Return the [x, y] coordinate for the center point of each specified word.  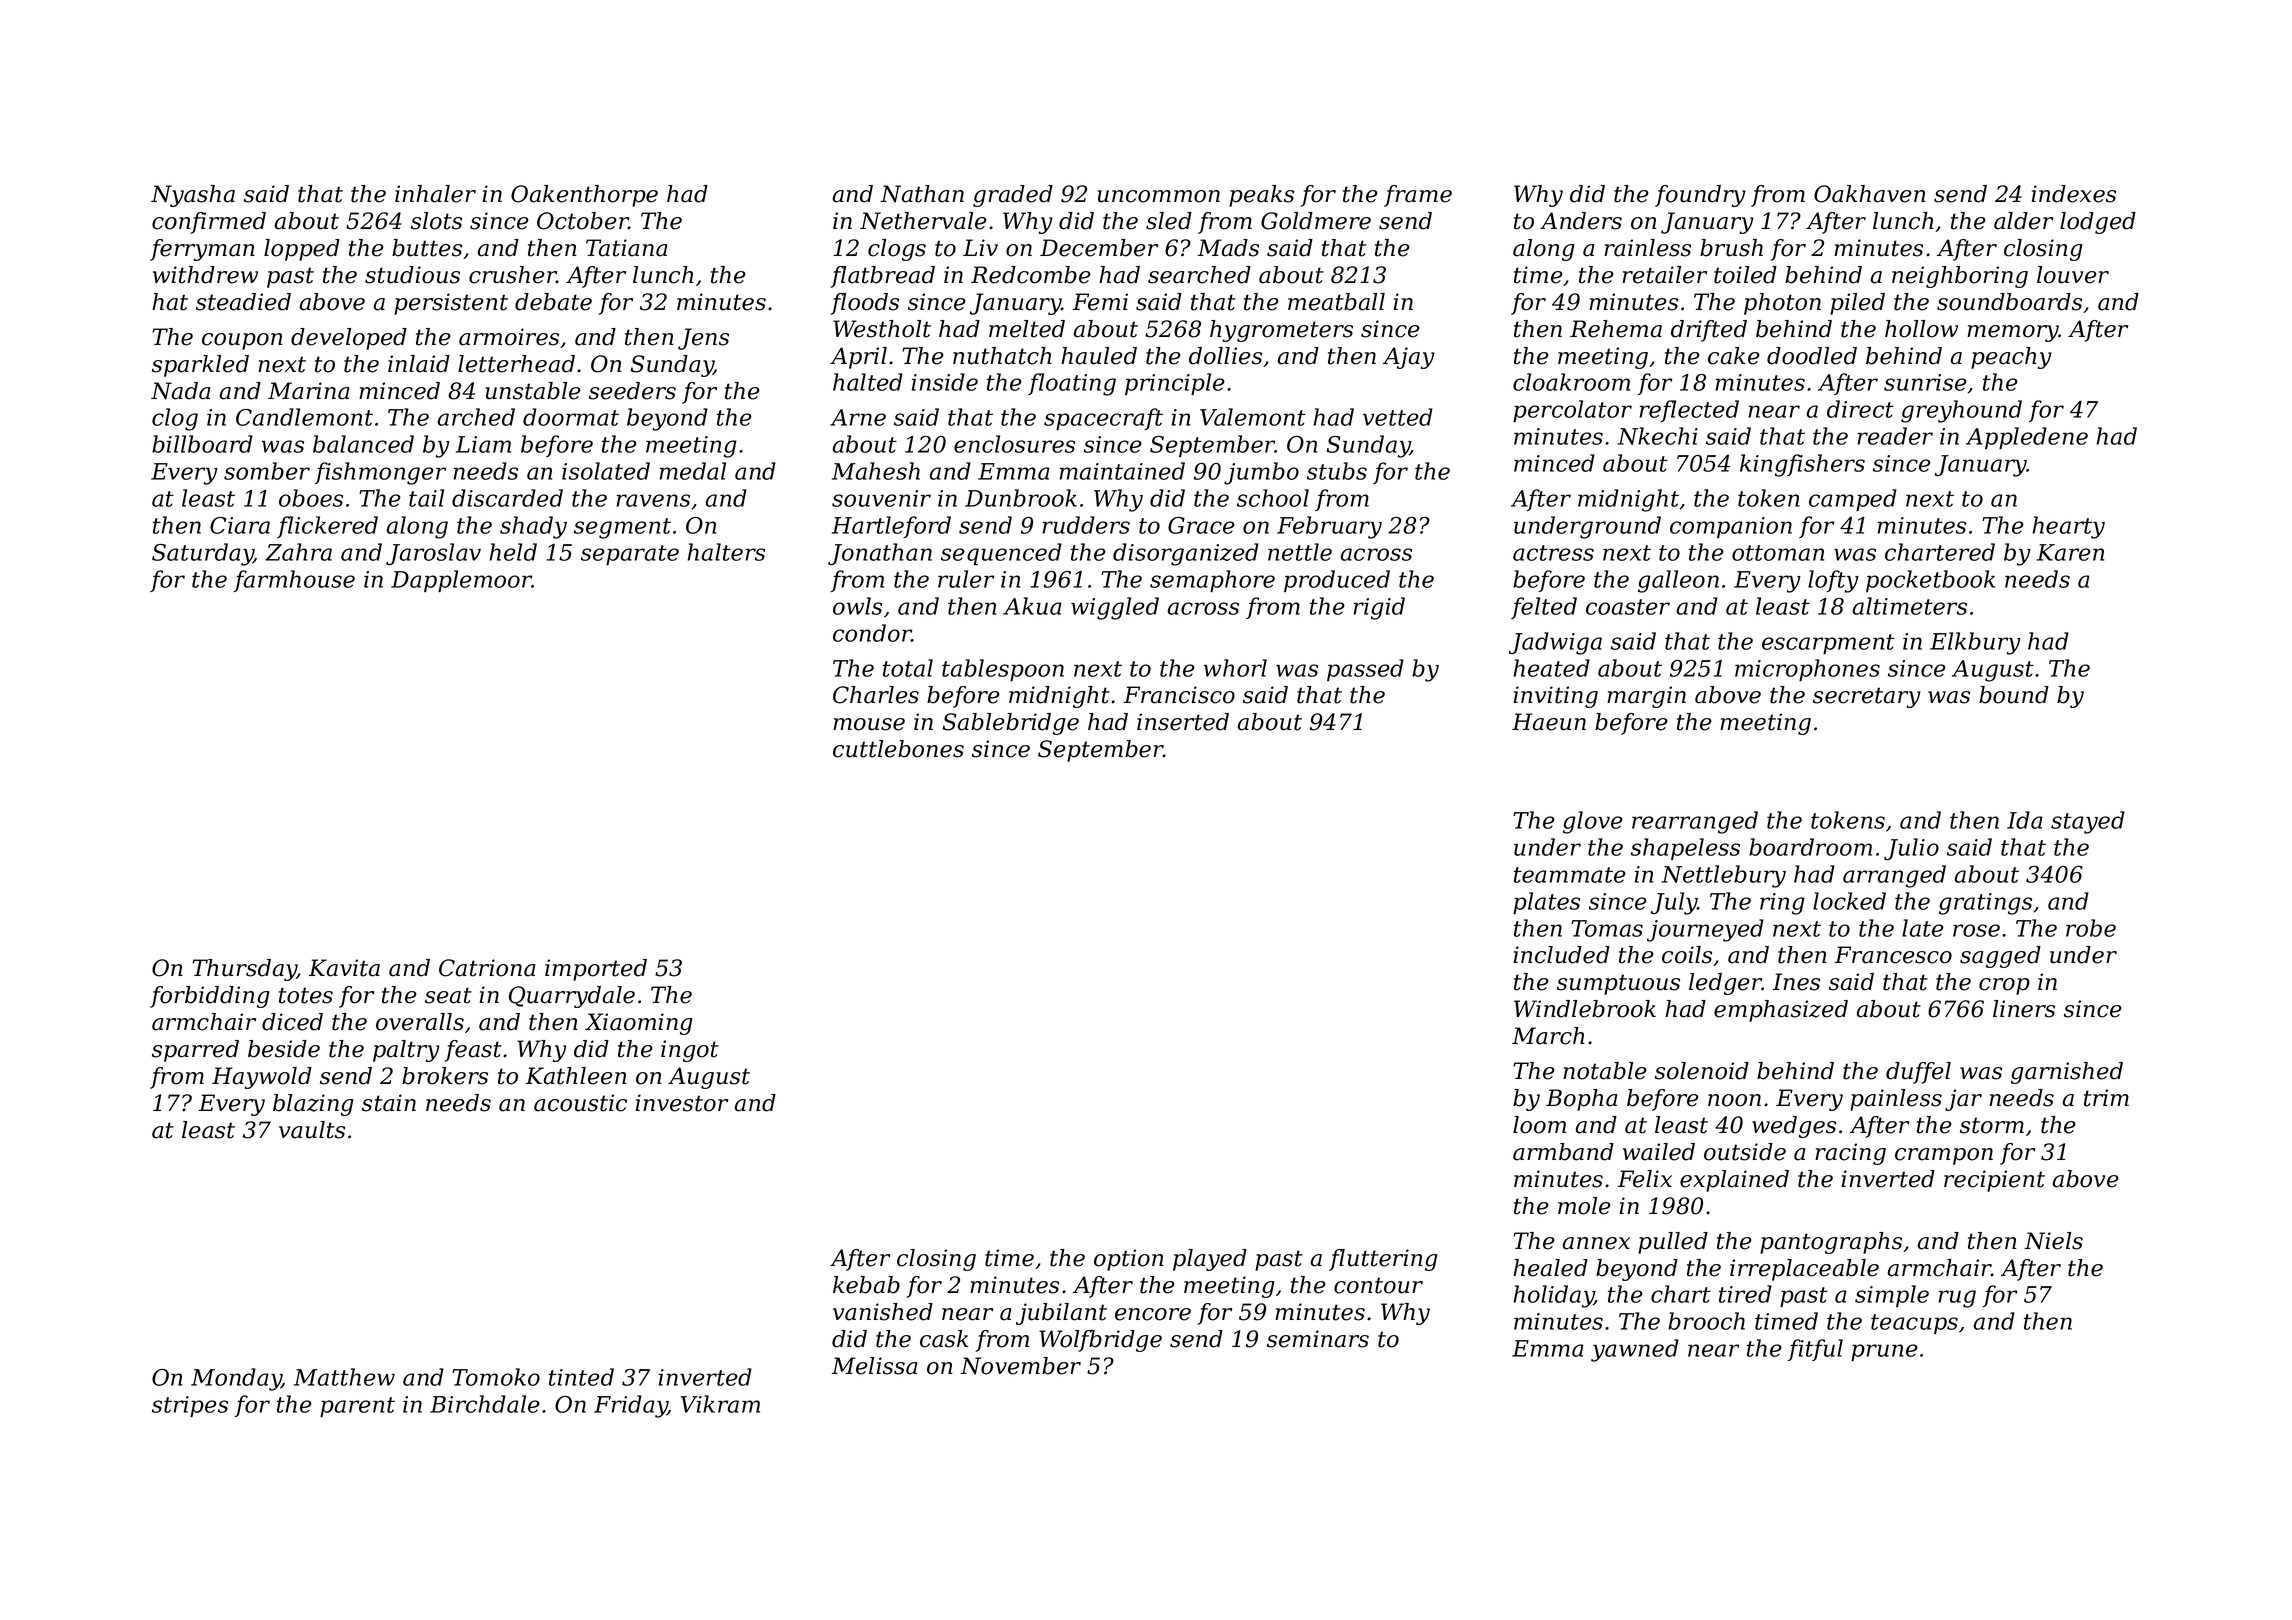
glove [1593, 822]
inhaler [435, 194]
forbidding [210, 997]
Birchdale [485, 1404]
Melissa [874, 1366]
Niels [2053, 1241]
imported [596, 970]
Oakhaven [1870, 194]
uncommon [1159, 196]
